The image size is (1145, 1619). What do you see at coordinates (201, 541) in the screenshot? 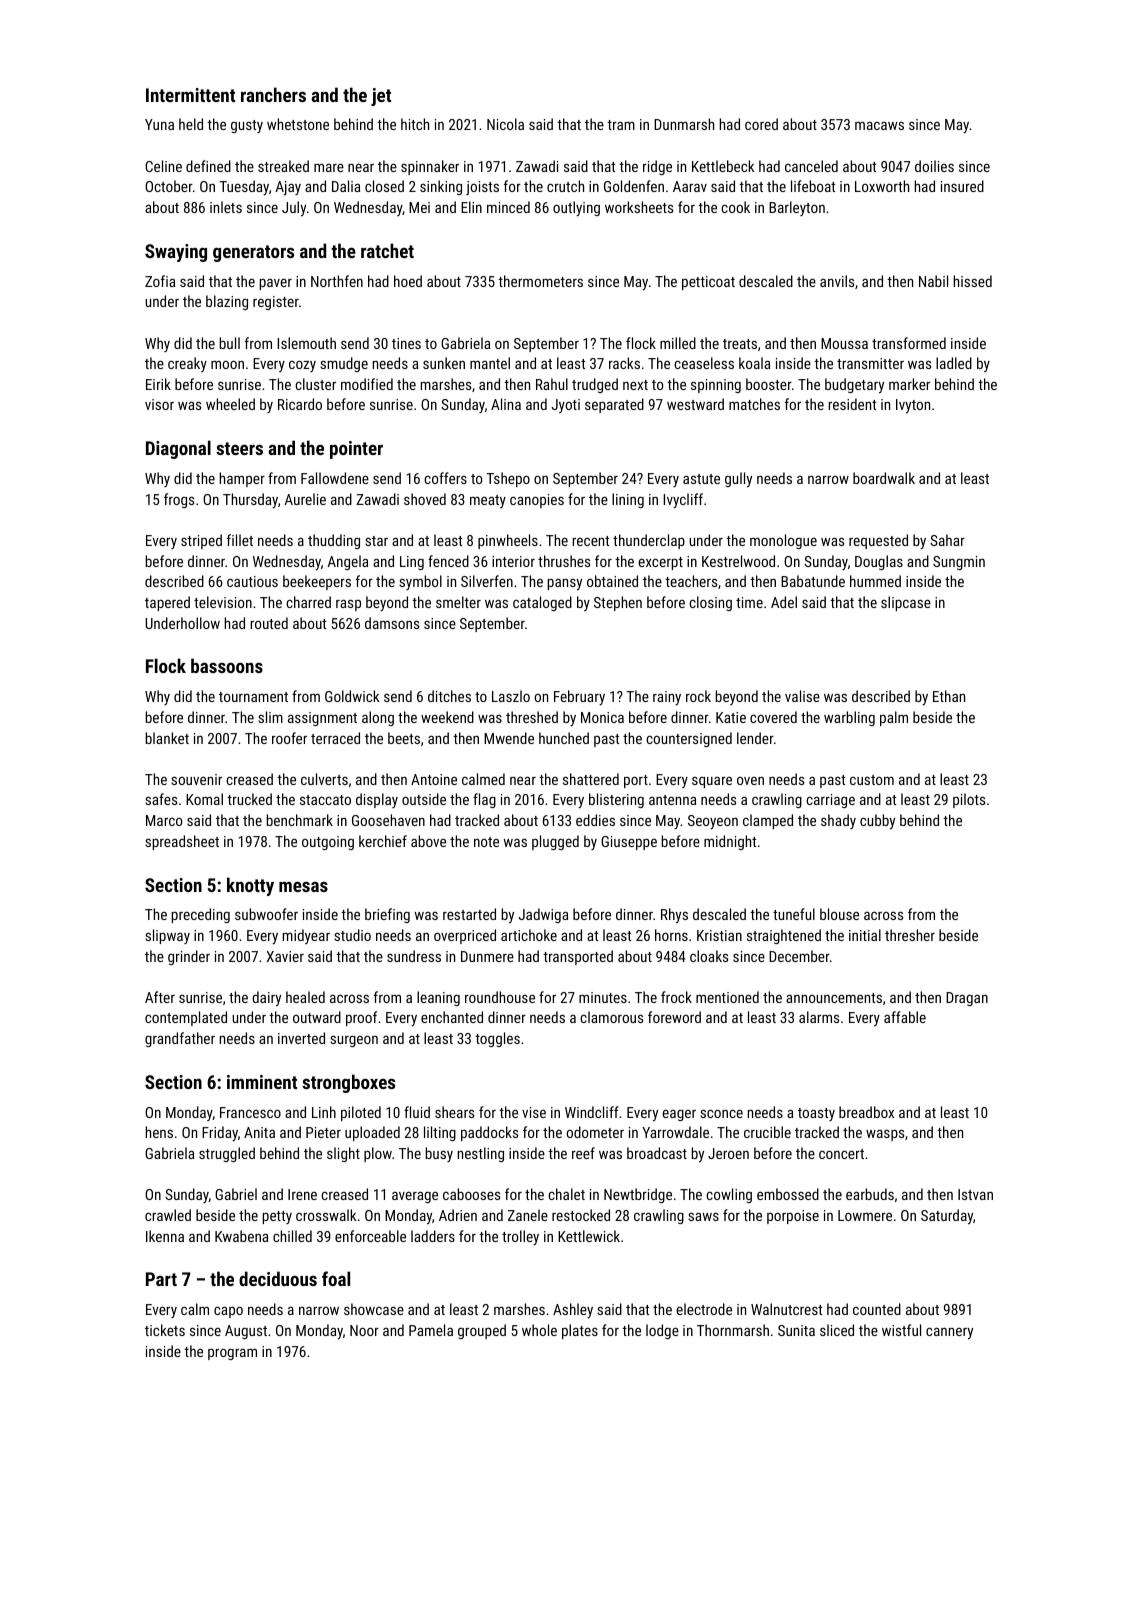
I see `striped` at bounding box center [201, 541].
